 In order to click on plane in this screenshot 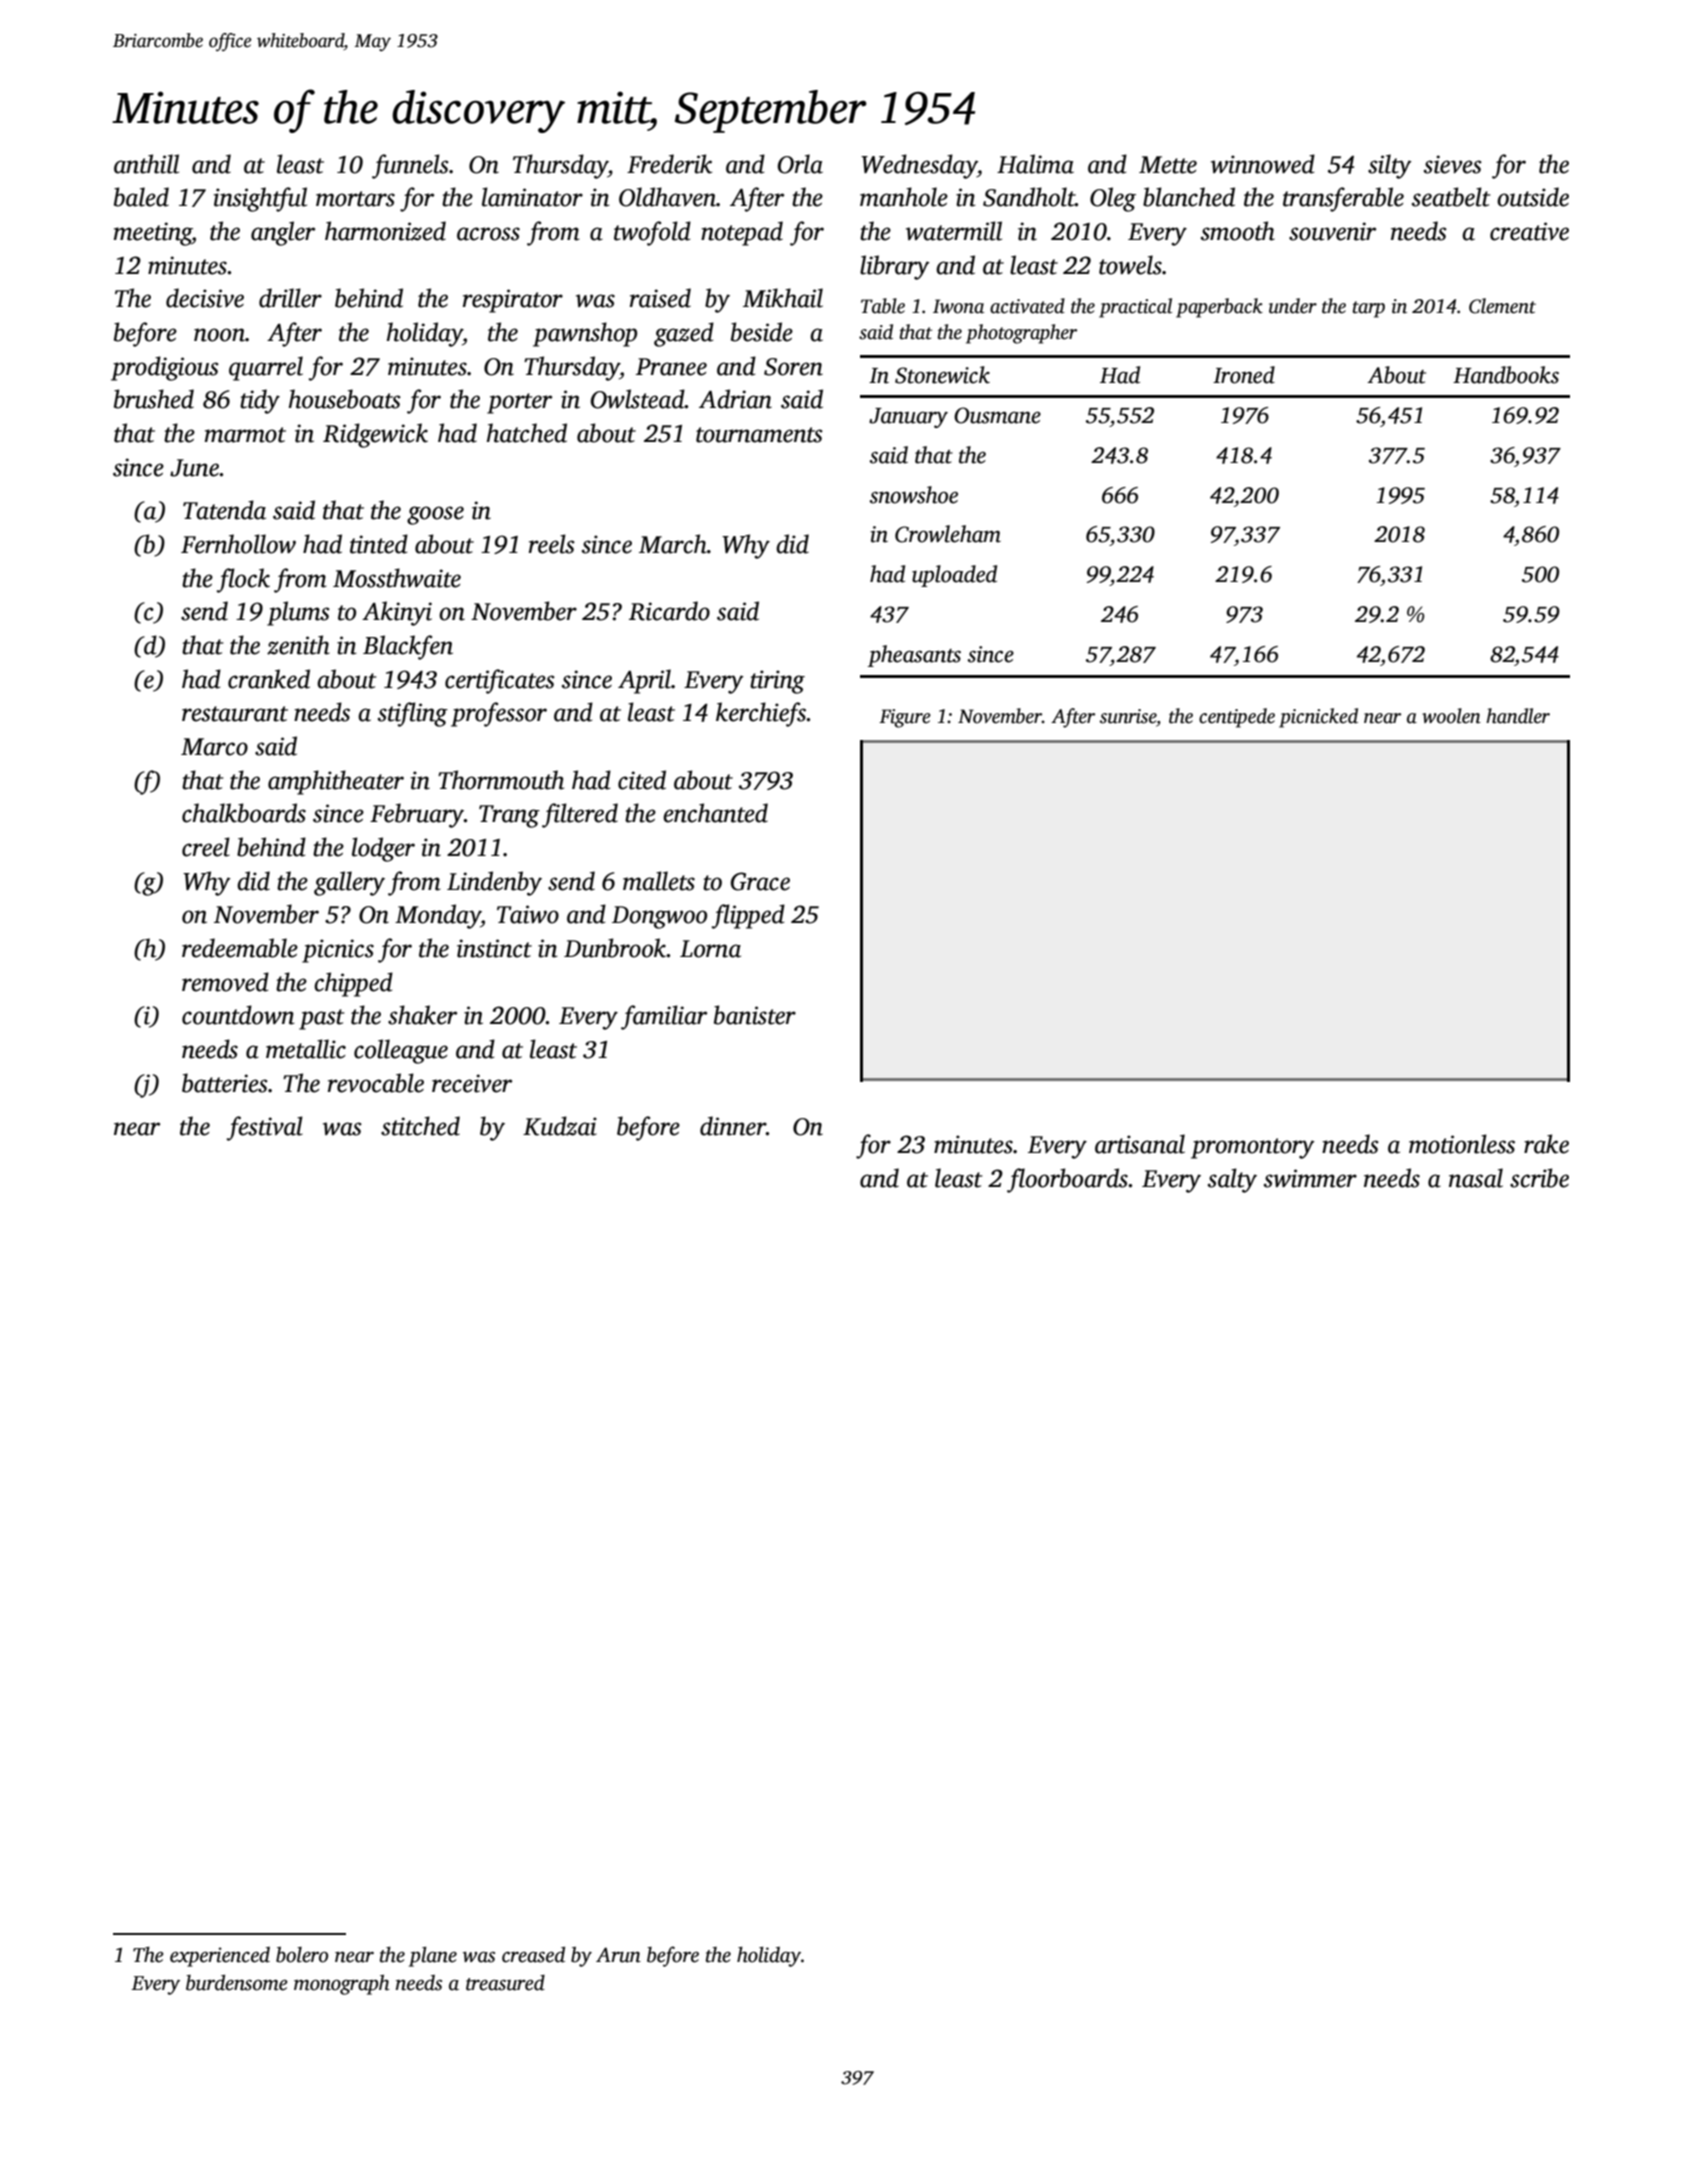, I will do `click(433, 1957)`.
